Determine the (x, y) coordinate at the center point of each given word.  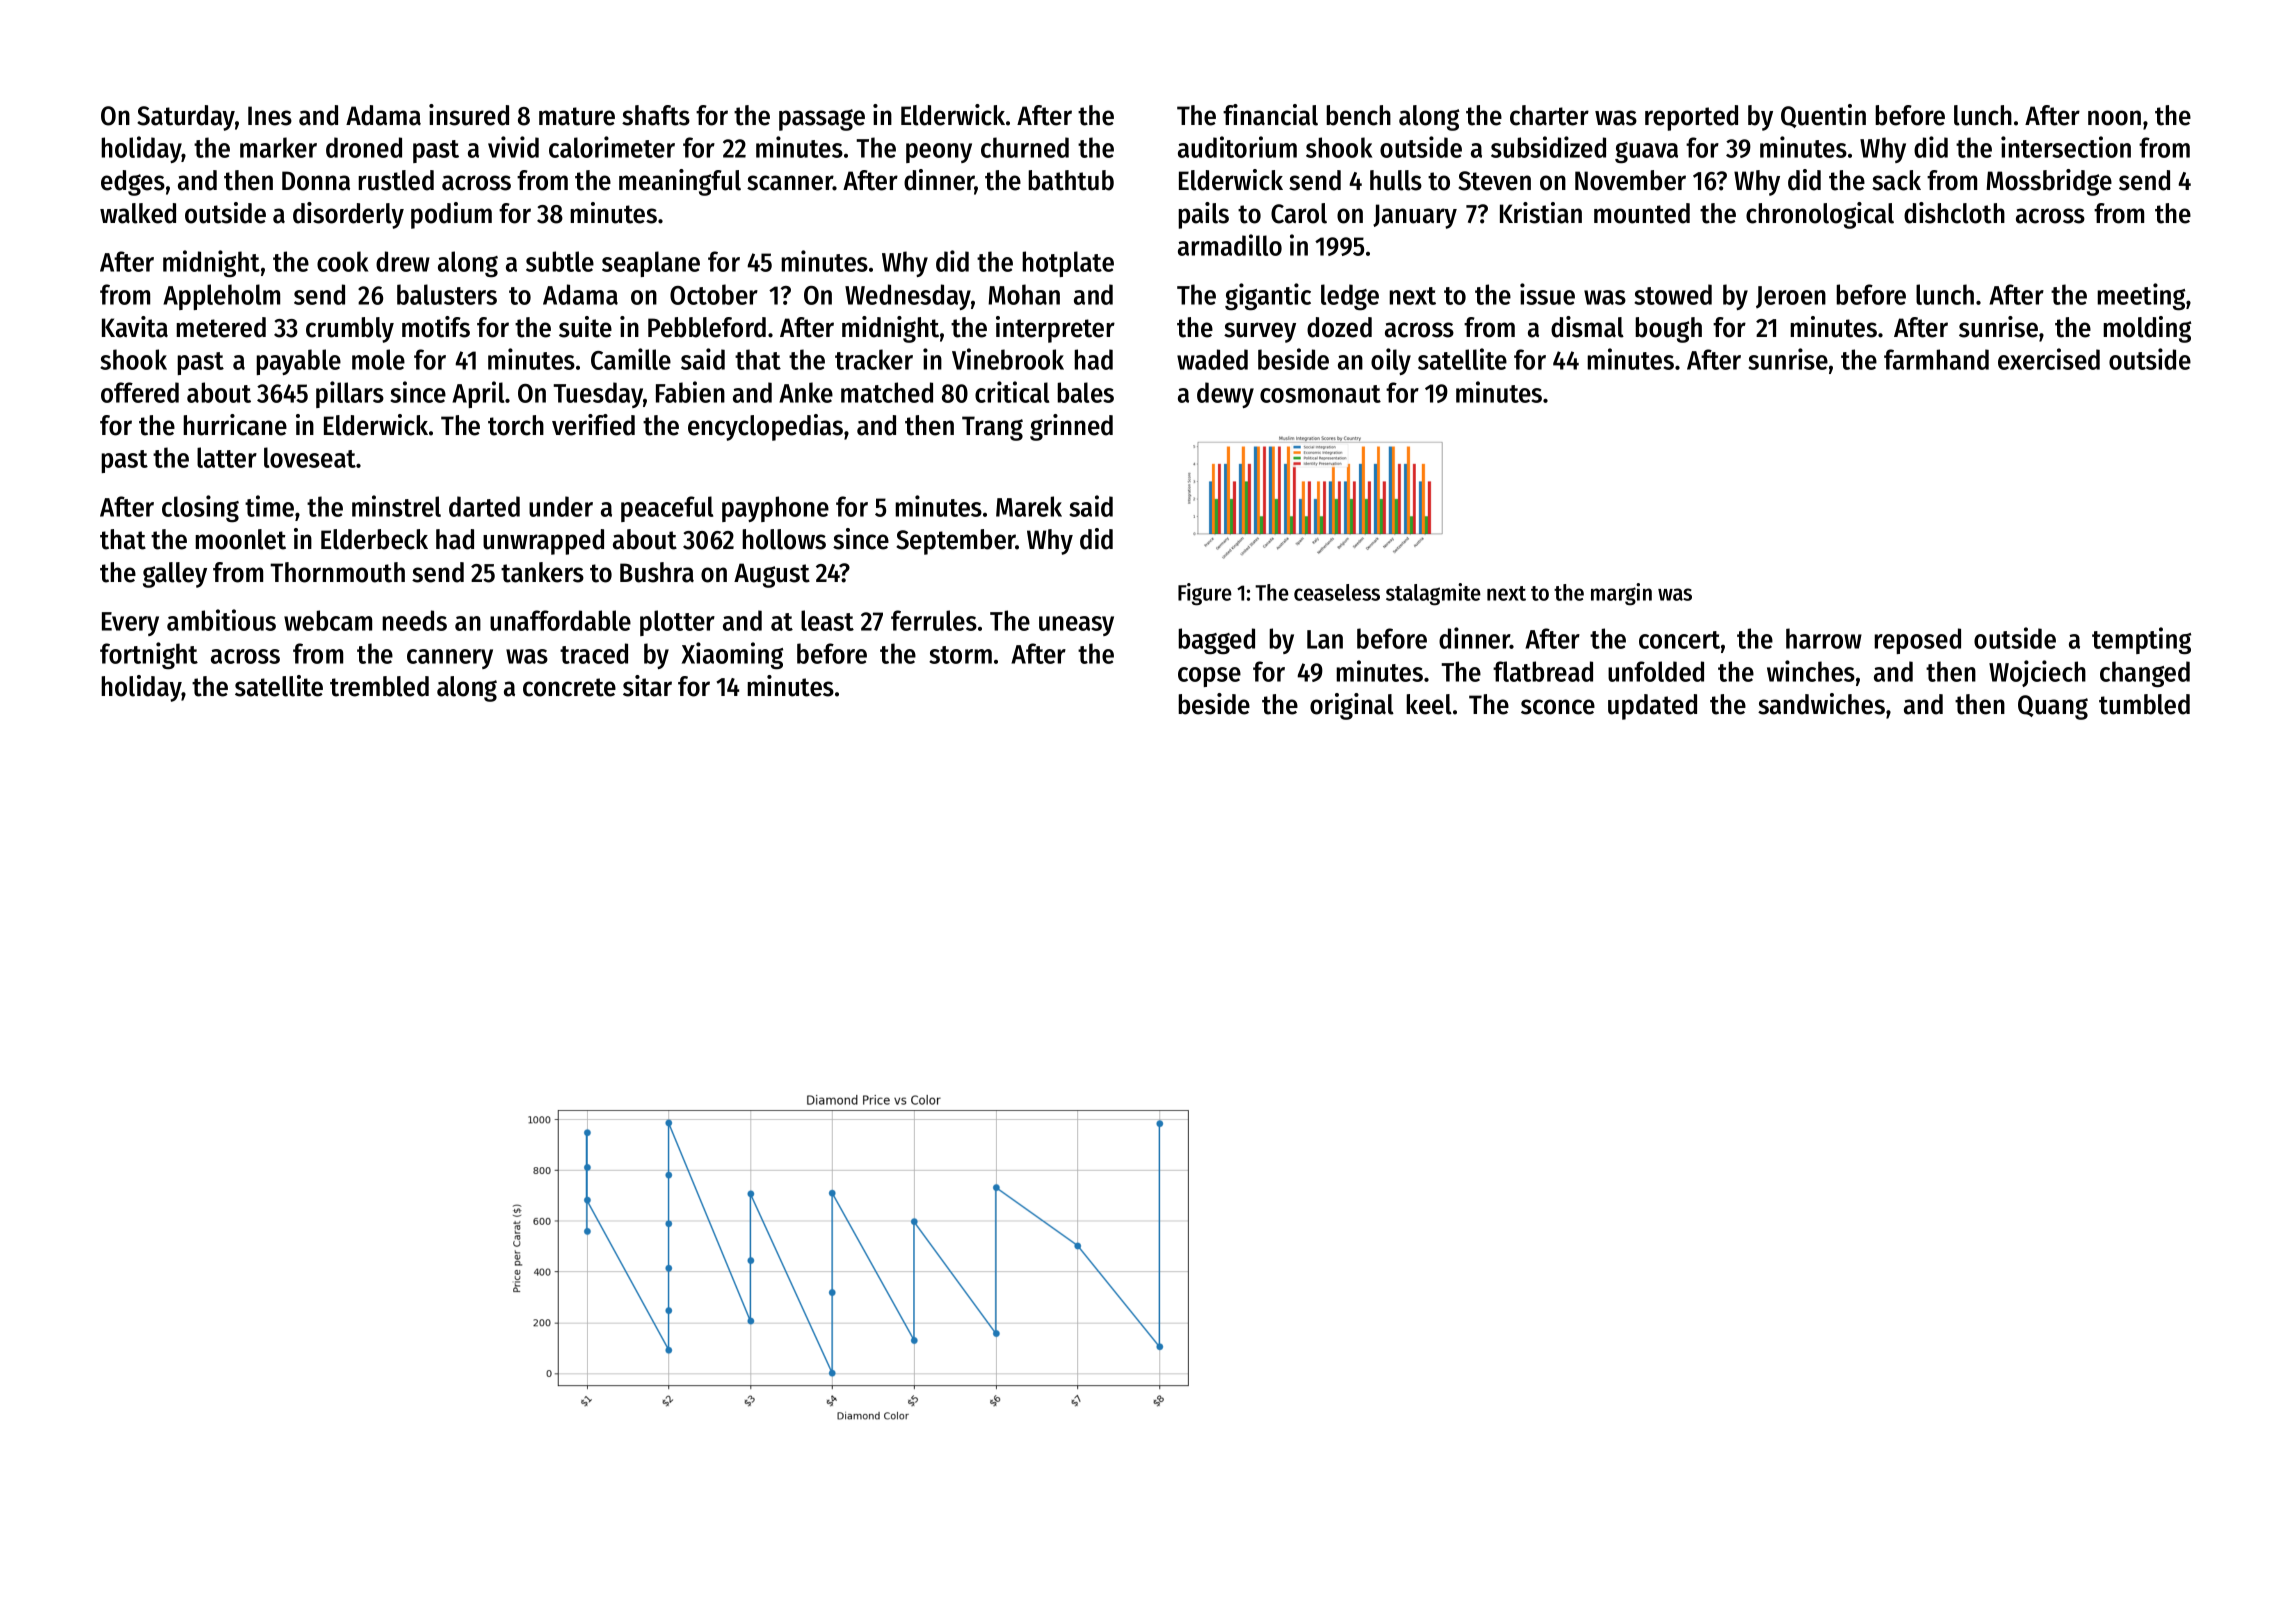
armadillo (1230, 245)
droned (364, 147)
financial (1270, 115)
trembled (379, 686)
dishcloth (1954, 213)
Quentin (1823, 116)
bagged (1216, 641)
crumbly (350, 330)
